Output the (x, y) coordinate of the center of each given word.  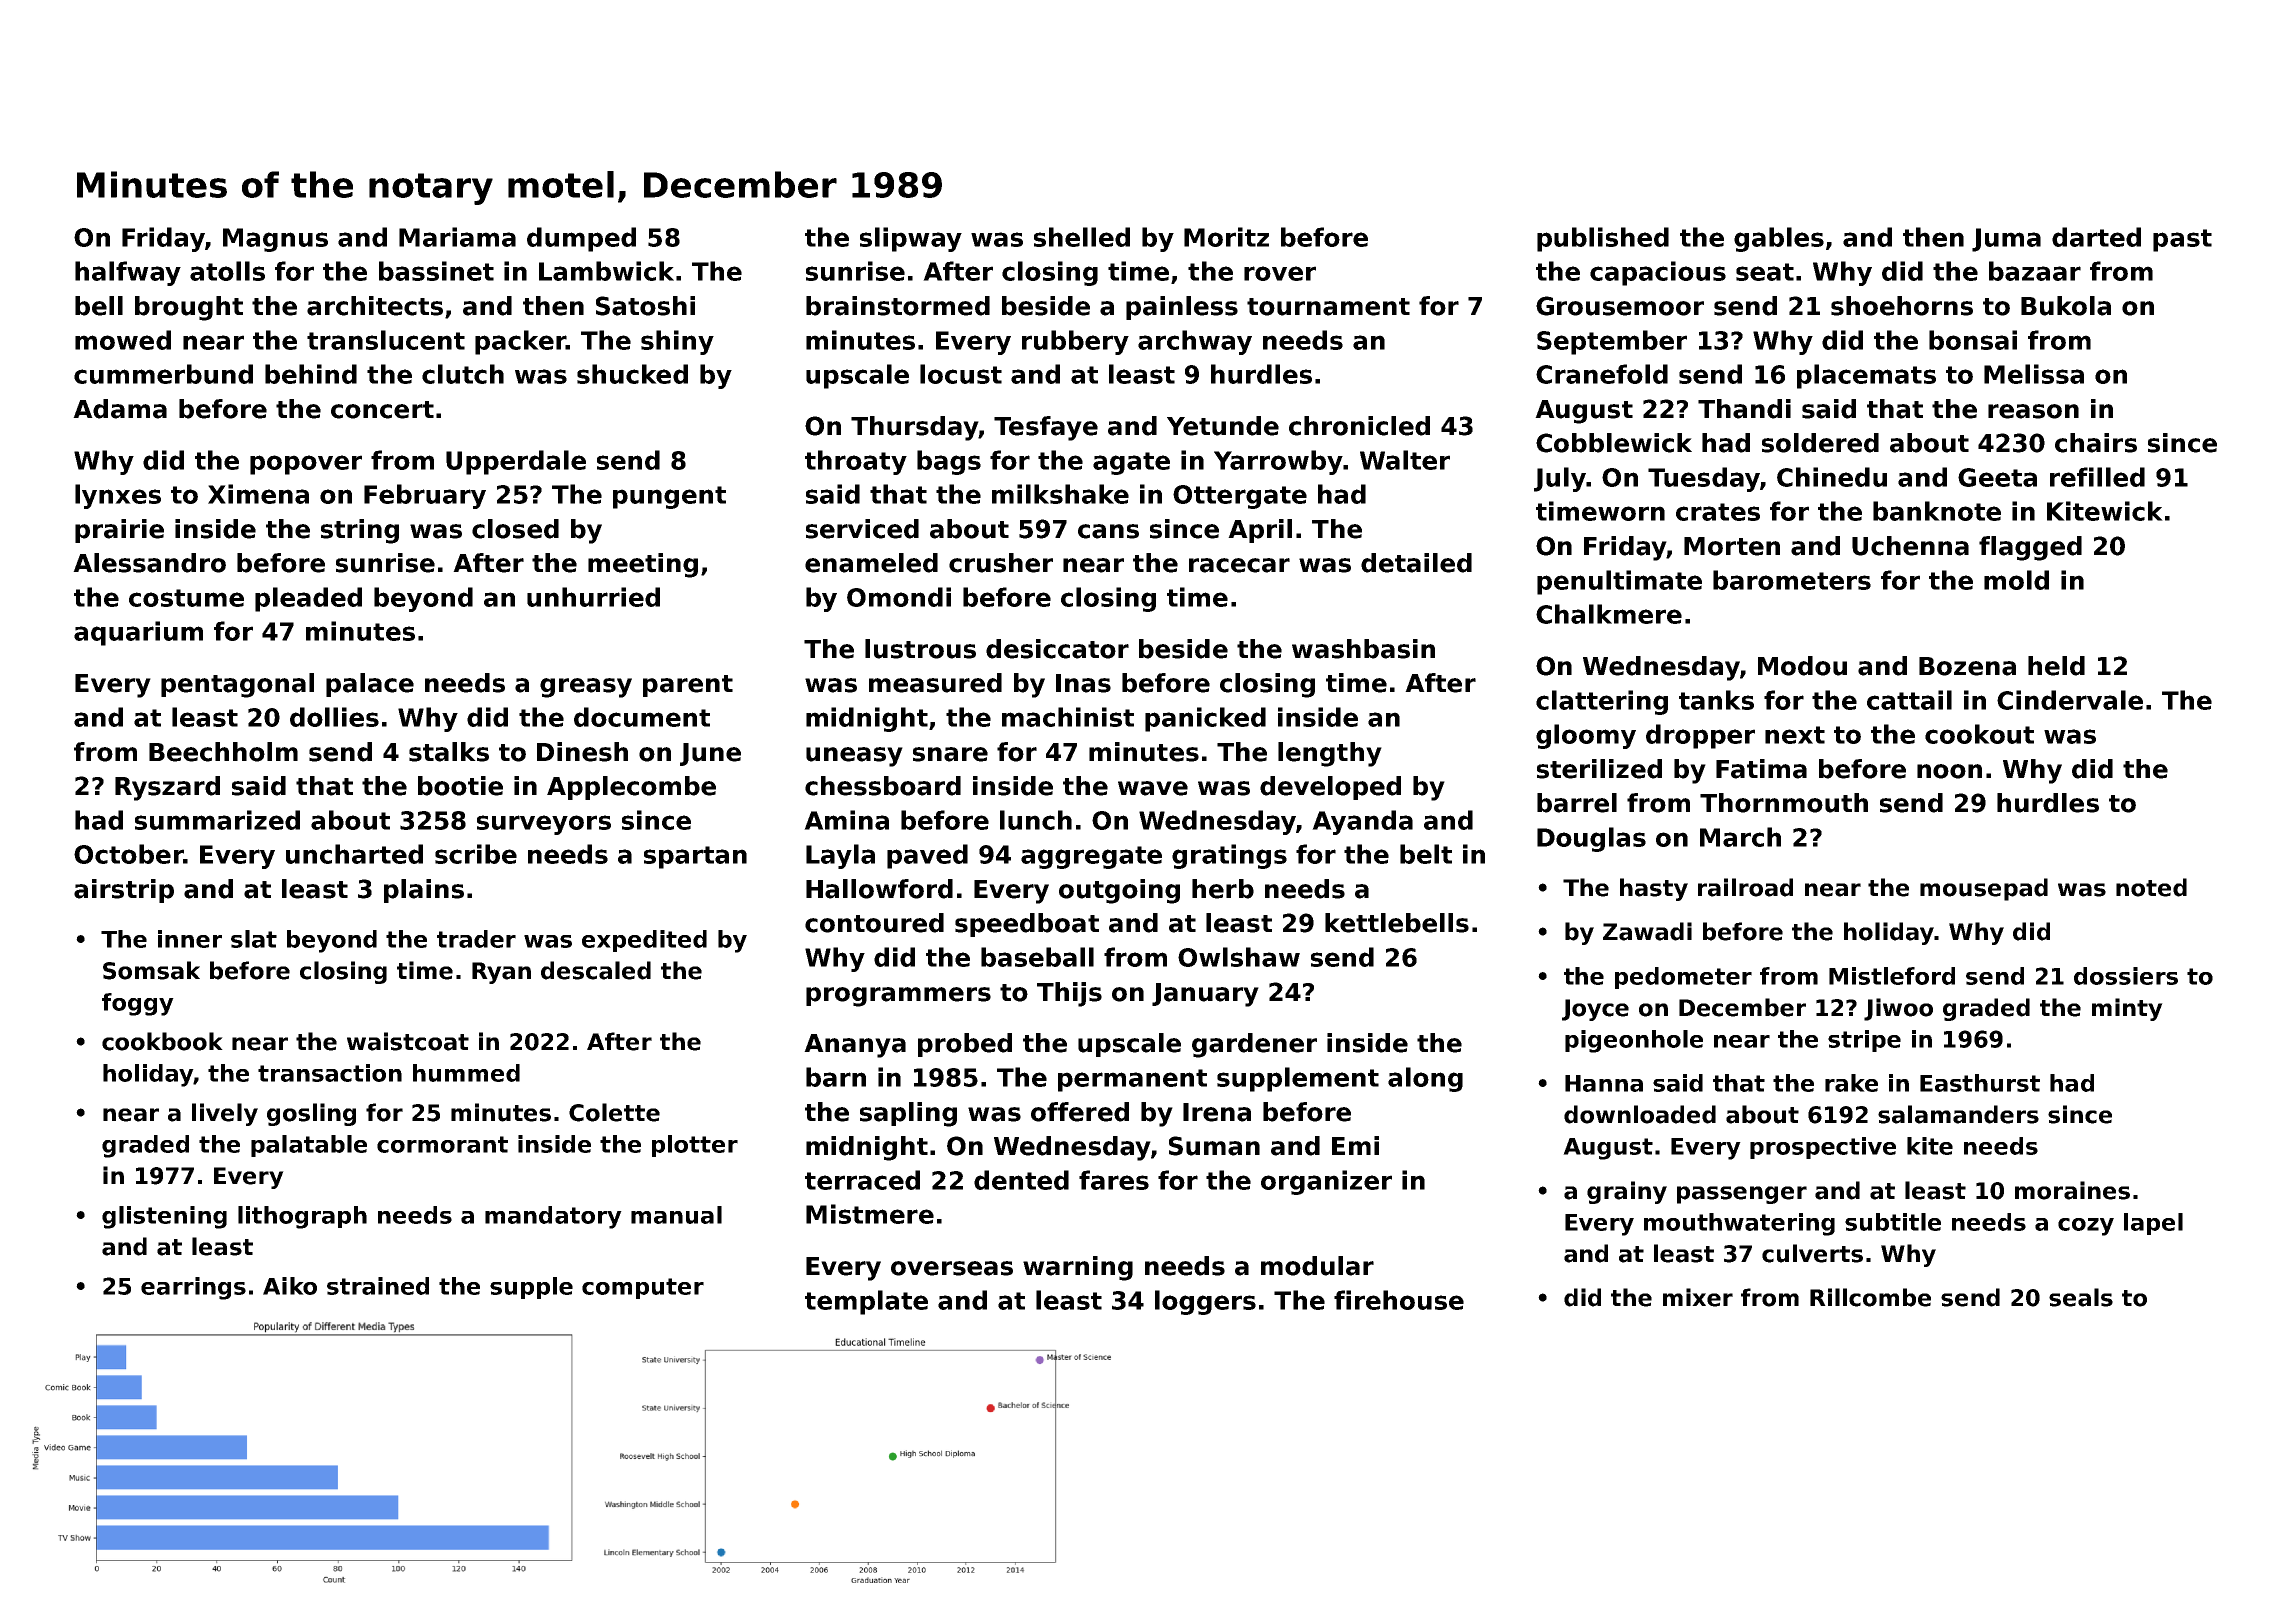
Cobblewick (1614, 443)
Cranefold (1602, 374)
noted (2151, 887)
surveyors (544, 825)
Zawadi (1647, 931)
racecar (1239, 565)
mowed (123, 340)
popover (306, 465)
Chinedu (1832, 477)
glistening (164, 1217)
